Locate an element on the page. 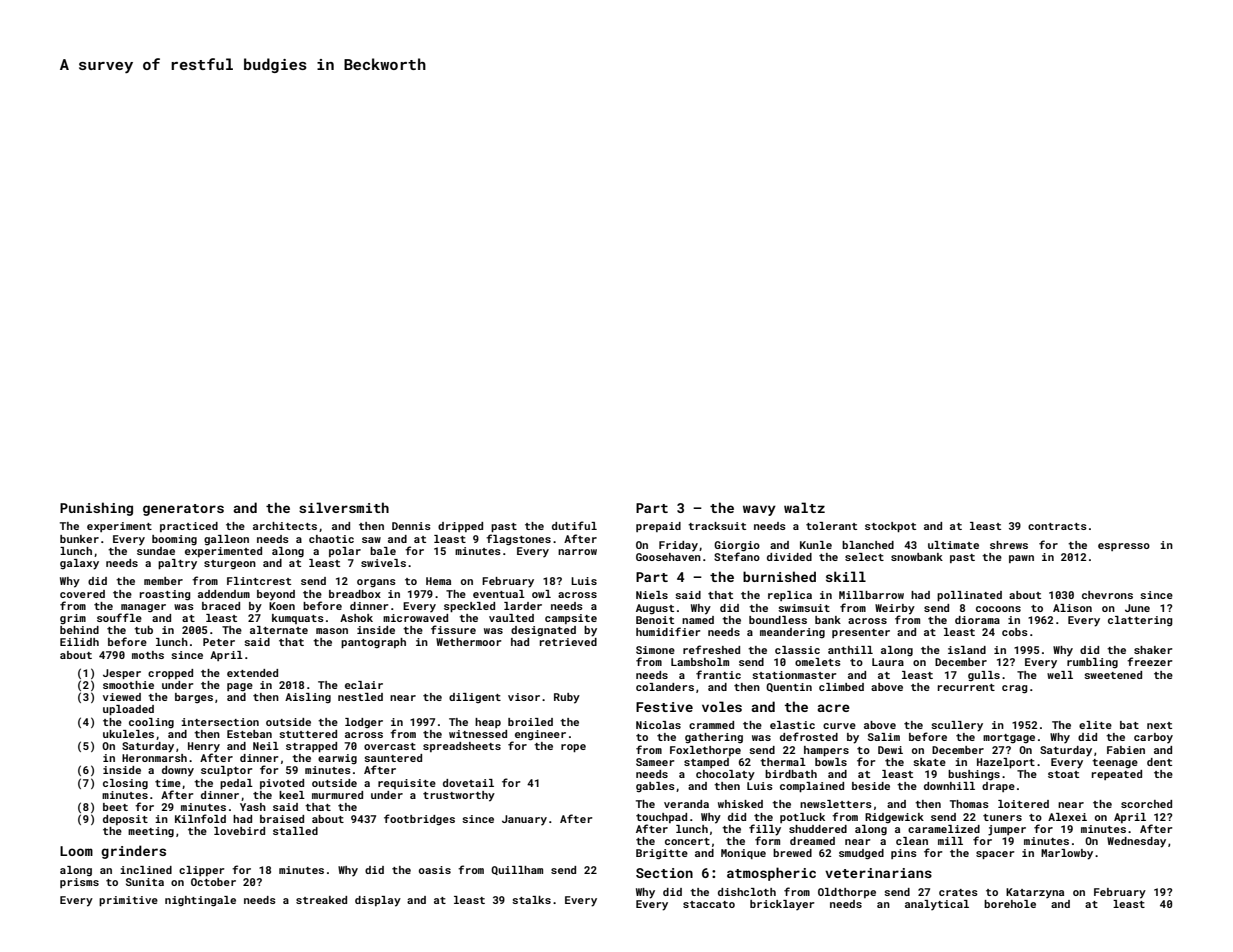 This image has width=1233, height=952. sculptor is located at coordinates (227, 771).
